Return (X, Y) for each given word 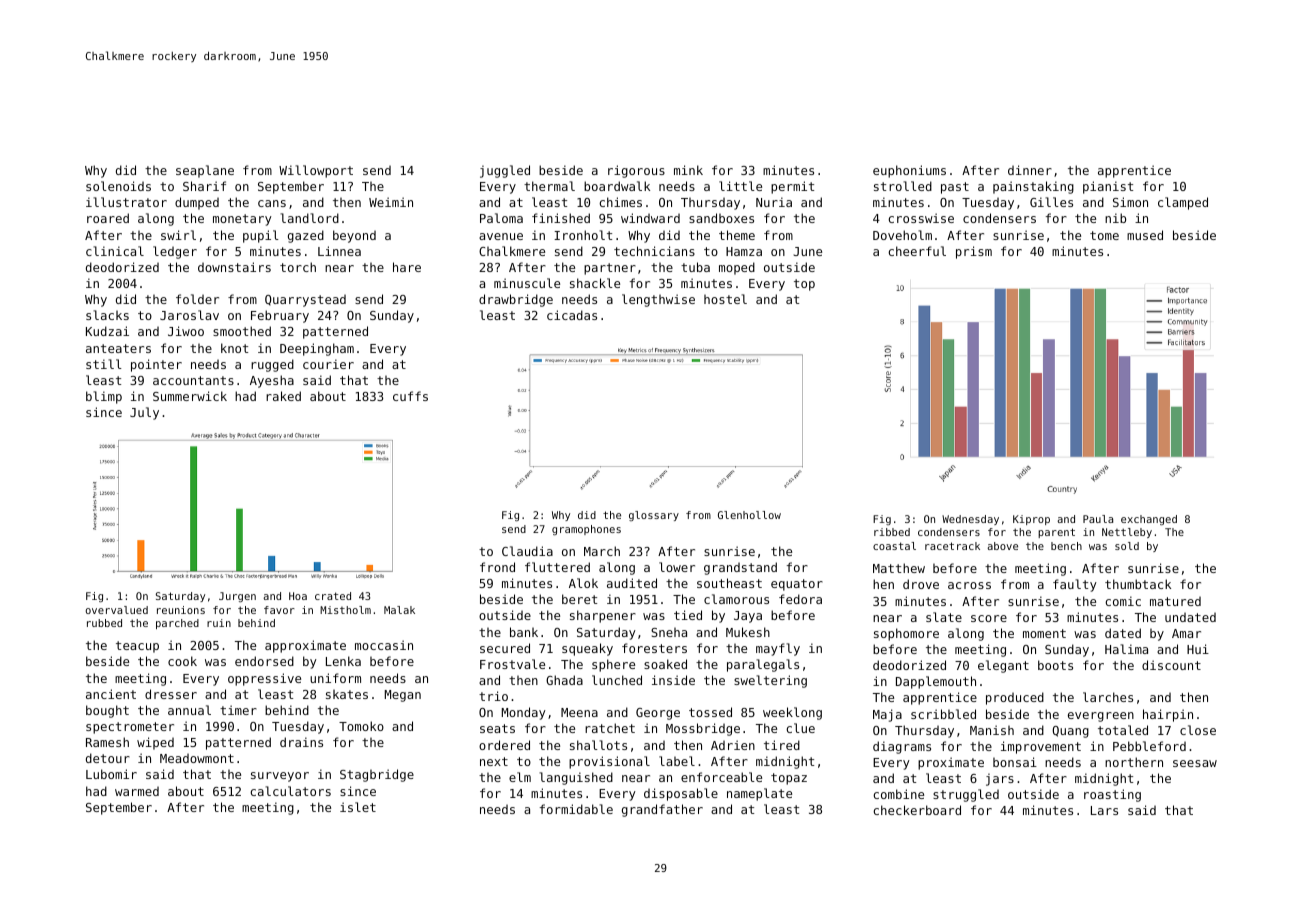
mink (688, 170)
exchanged (1149, 520)
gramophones (586, 530)
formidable (576, 809)
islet (358, 807)
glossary (654, 516)
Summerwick (190, 396)
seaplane (205, 171)
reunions (181, 610)
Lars (1104, 810)
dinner (1030, 170)
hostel (725, 299)
